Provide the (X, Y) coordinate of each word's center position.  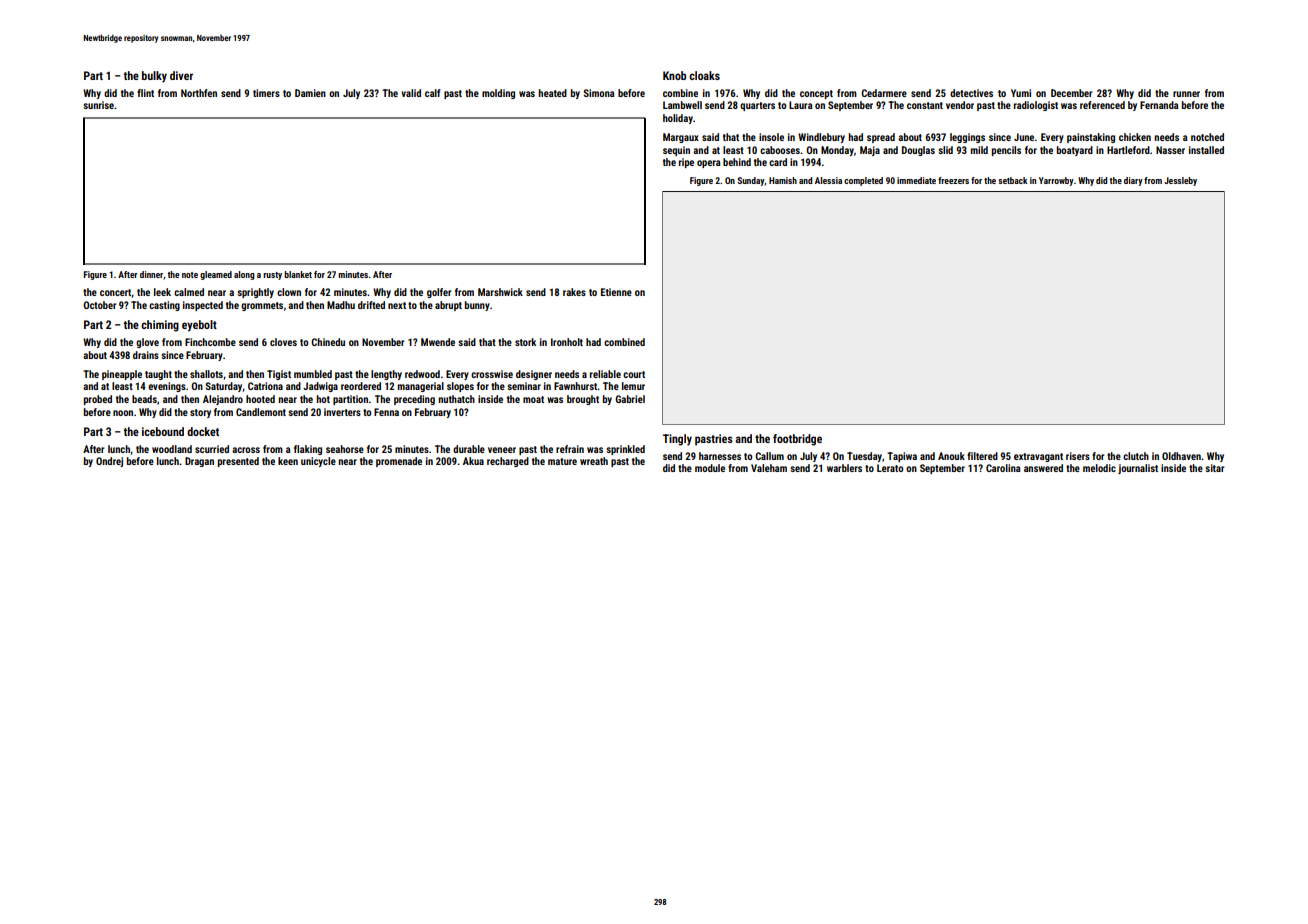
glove (147, 343)
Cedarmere (884, 93)
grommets (262, 306)
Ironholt (567, 342)
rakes (574, 292)
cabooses (780, 150)
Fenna (386, 412)
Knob (674, 75)
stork (525, 342)
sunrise (99, 105)
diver (181, 75)
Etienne (616, 292)
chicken (1135, 137)
